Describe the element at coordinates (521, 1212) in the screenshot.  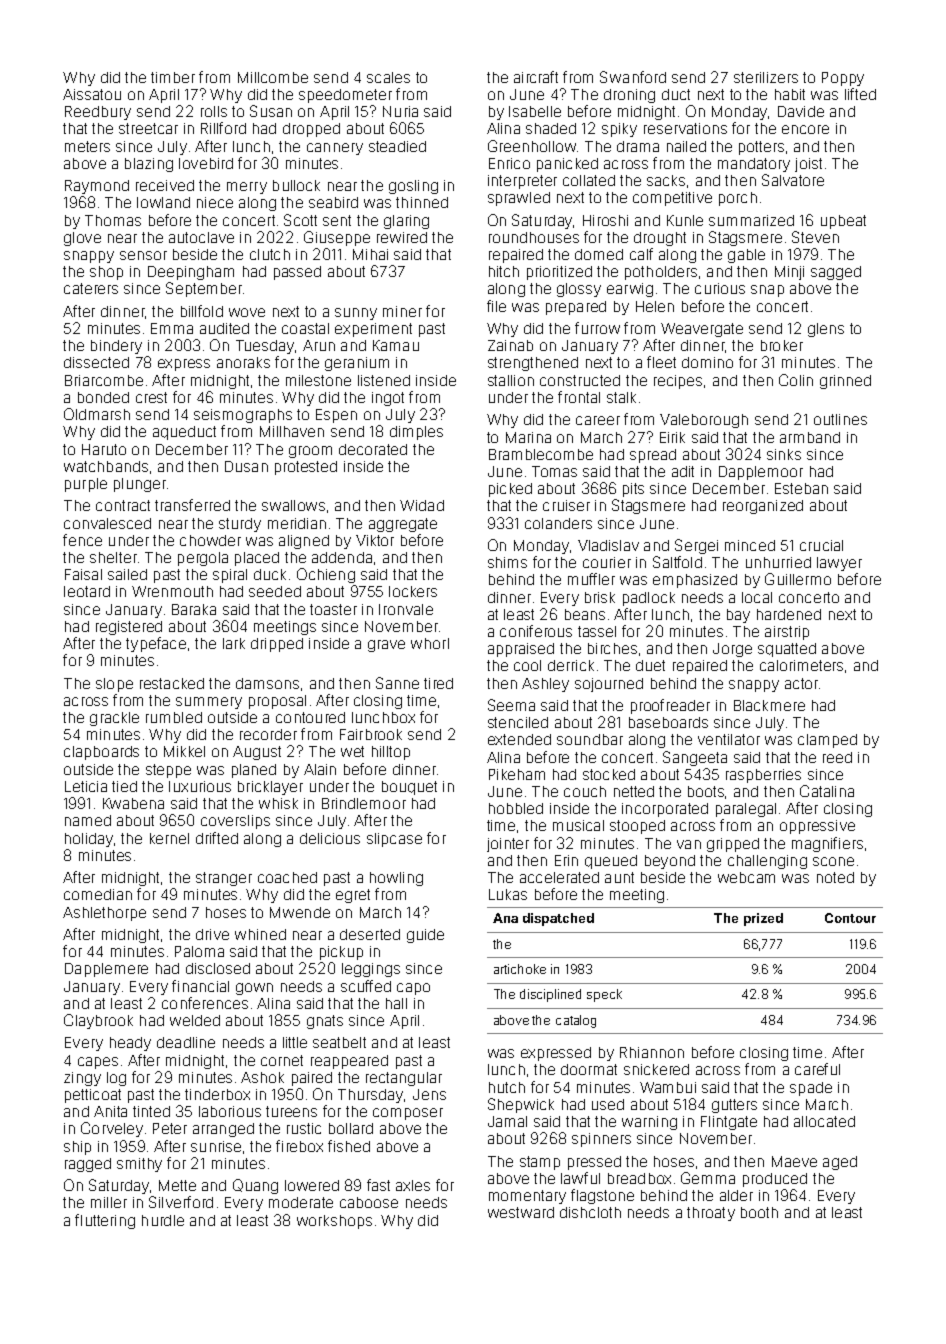
I see `westward` at that location.
